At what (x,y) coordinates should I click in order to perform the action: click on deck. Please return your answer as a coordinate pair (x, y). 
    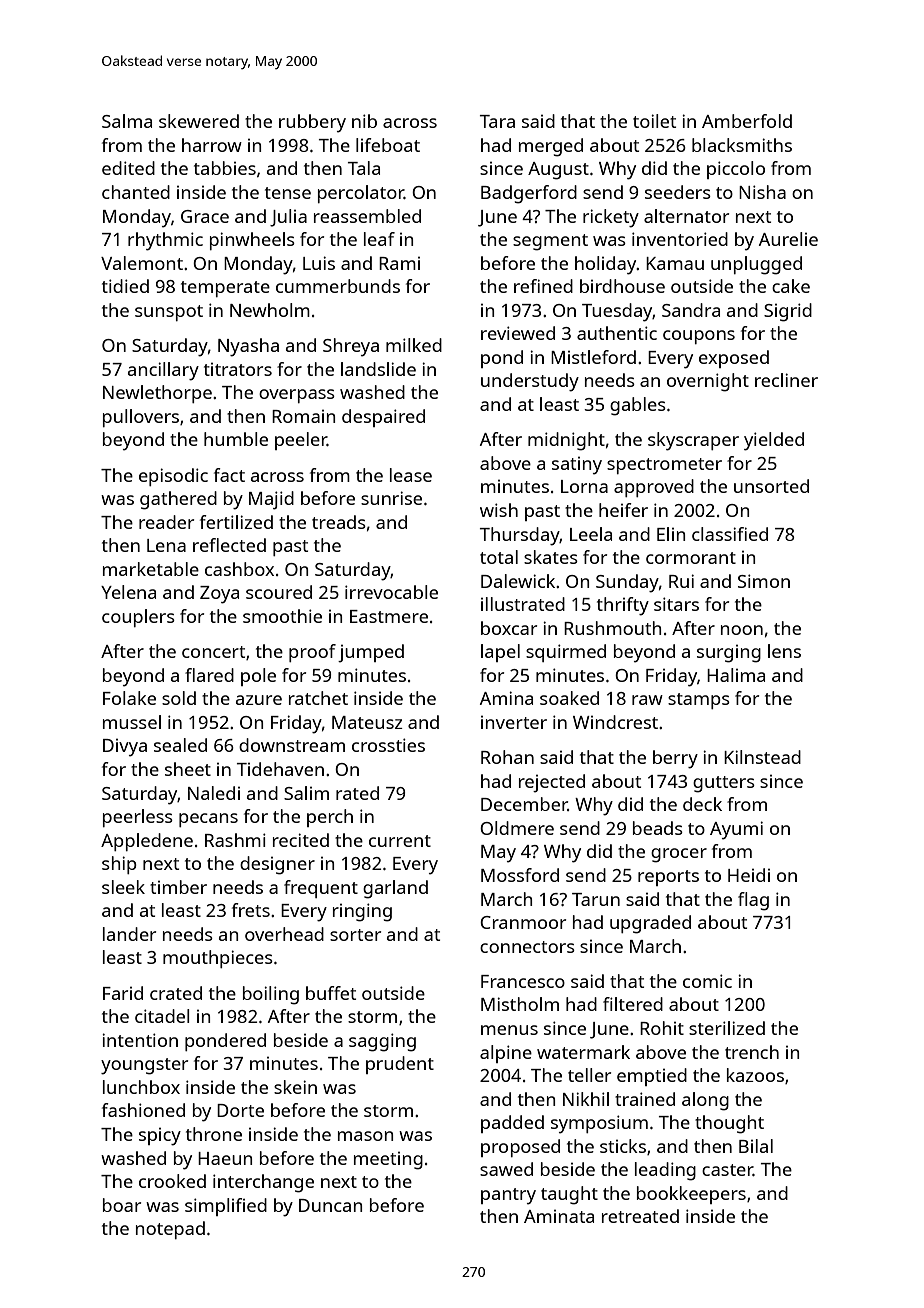
    Looking at the image, I should click on (702, 804).
